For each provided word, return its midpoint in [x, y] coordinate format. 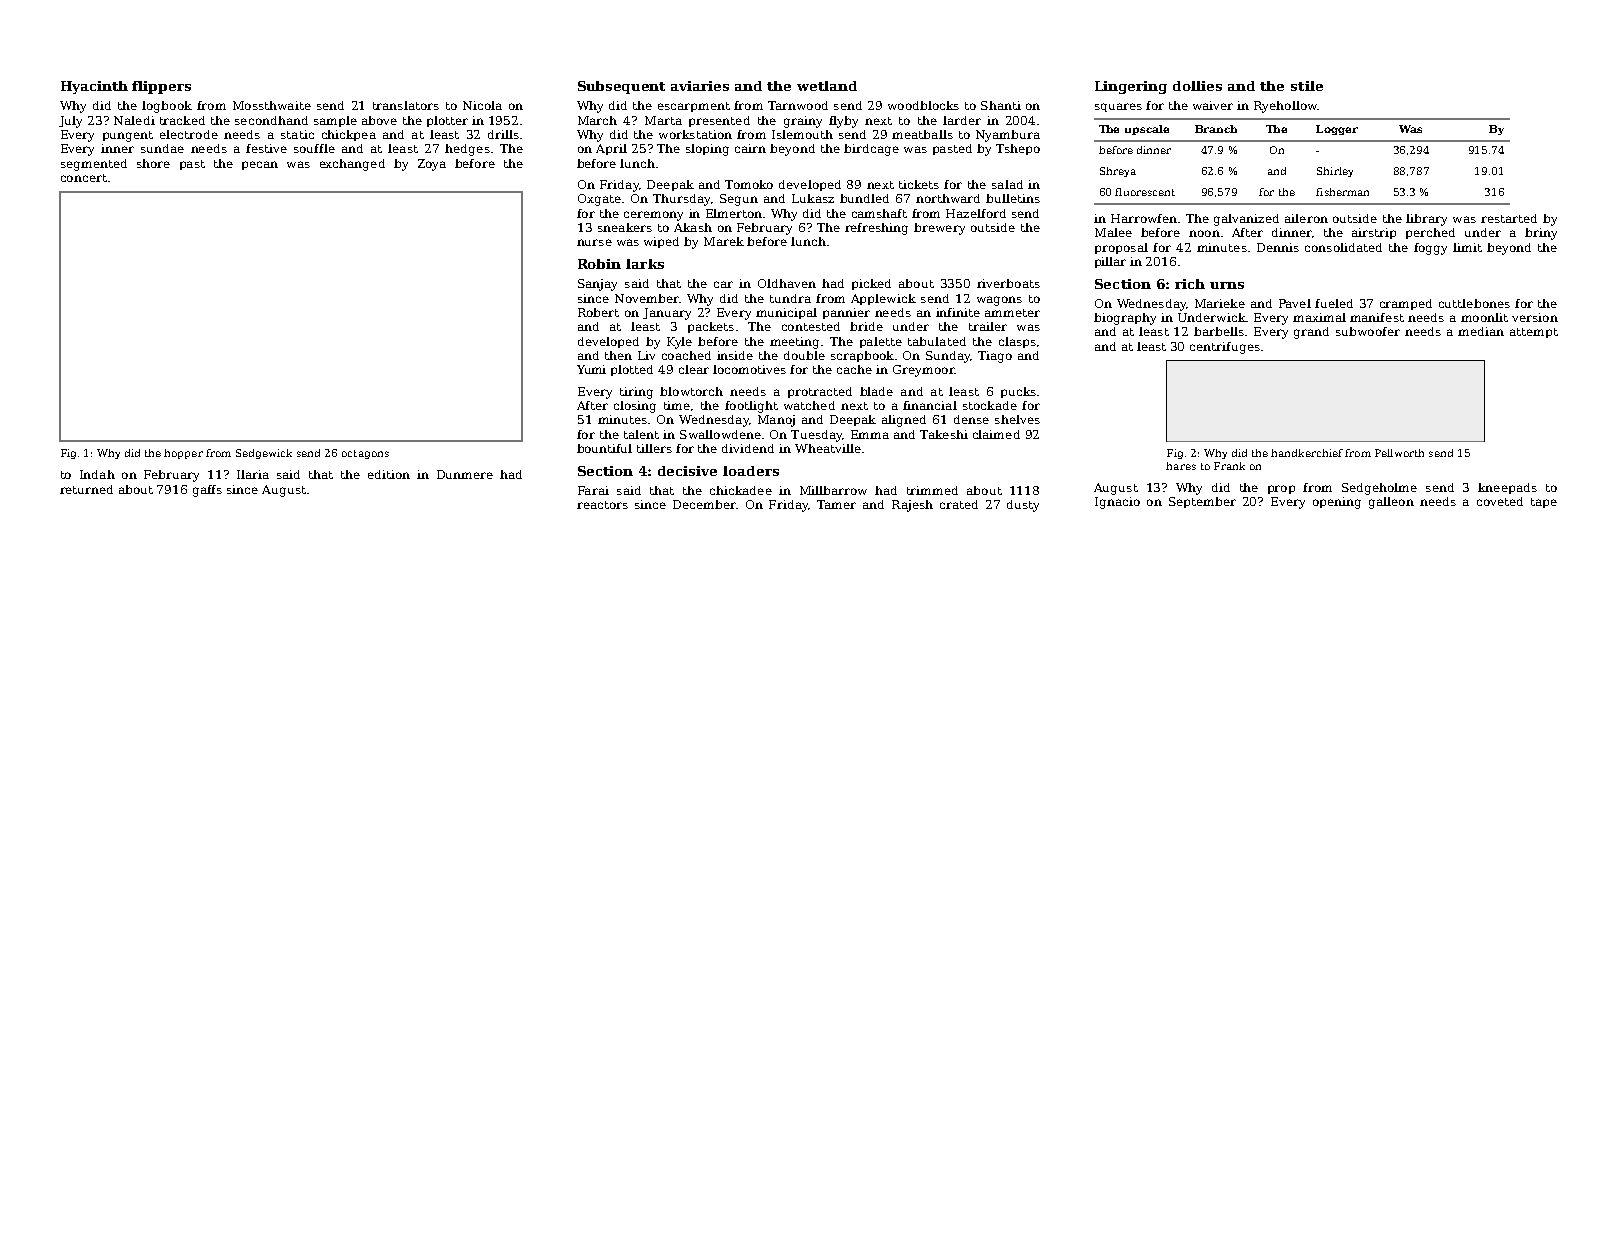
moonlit [1484, 317]
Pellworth [1399, 453]
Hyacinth [94, 87]
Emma [870, 434]
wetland [827, 86]
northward [948, 198]
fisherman [1342, 192]
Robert [598, 312]
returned [86, 489]
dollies [1197, 86]
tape [1544, 503]
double [804, 355]
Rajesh [912, 506]
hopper [183, 454]
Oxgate [599, 200]
